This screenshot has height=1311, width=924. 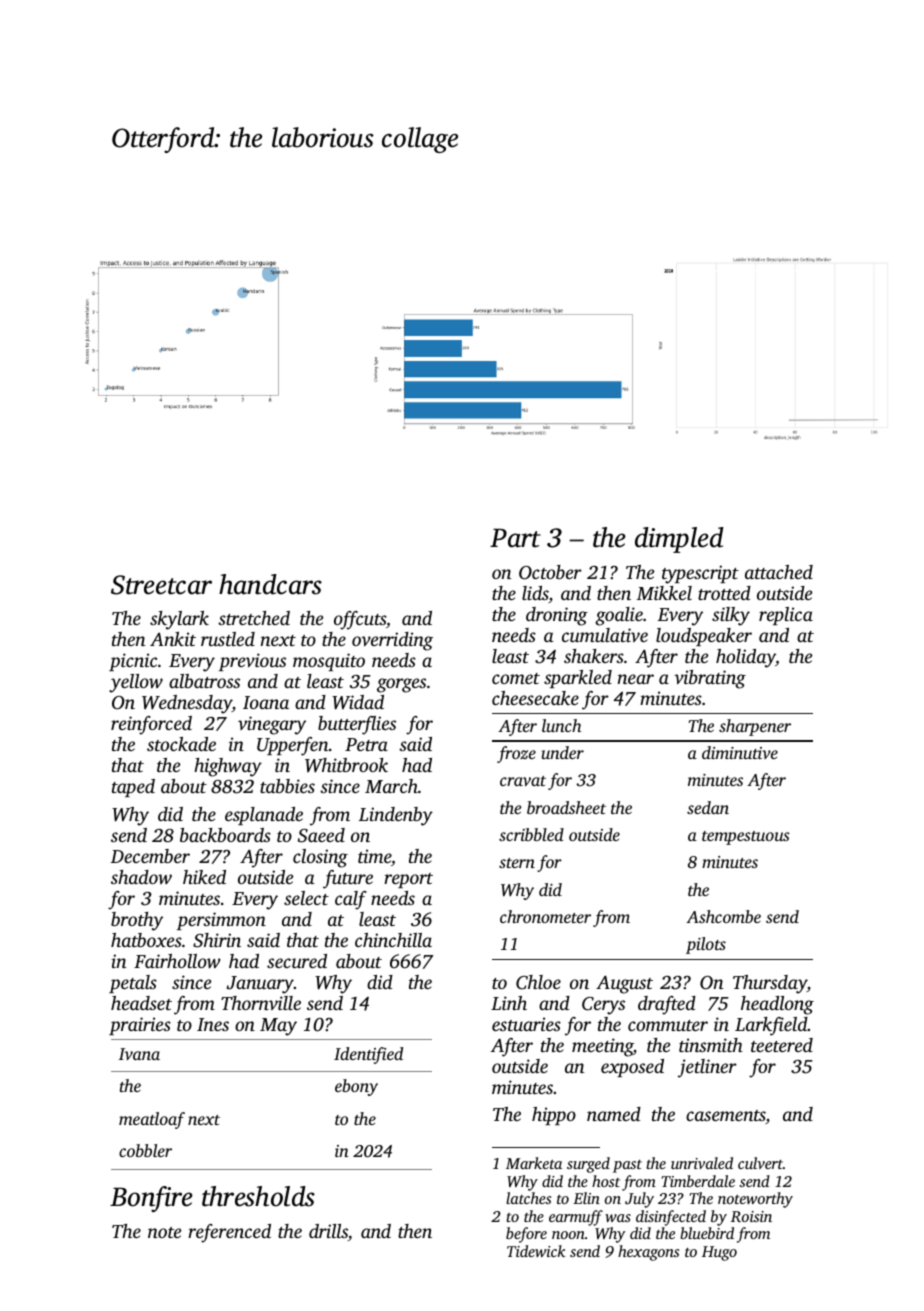 What do you see at coordinates (270, 584) in the screenshot?
I see `handcars` at bounding box center [270, 584].
